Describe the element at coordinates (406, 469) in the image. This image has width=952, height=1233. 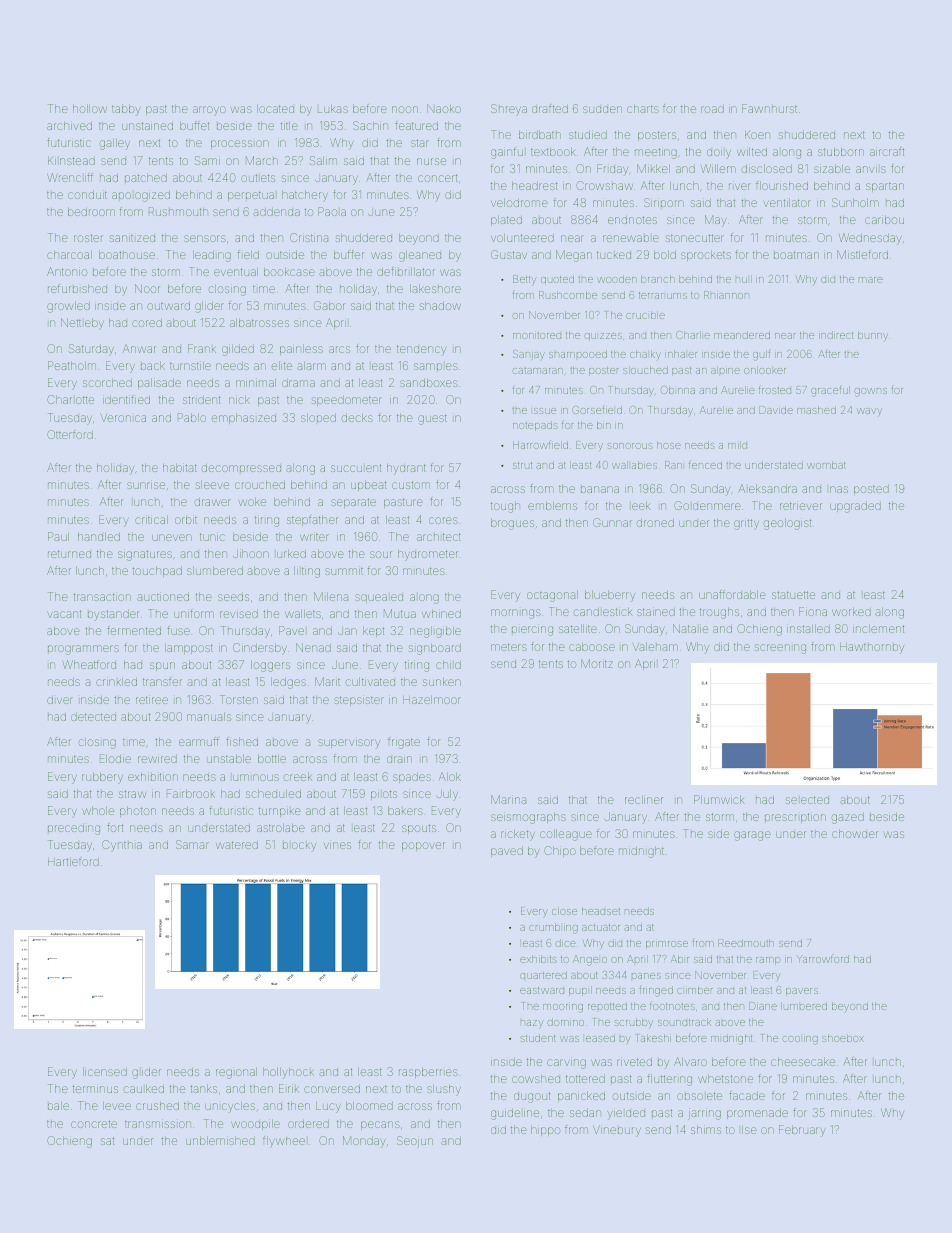
I see `hydrant` at that location.
